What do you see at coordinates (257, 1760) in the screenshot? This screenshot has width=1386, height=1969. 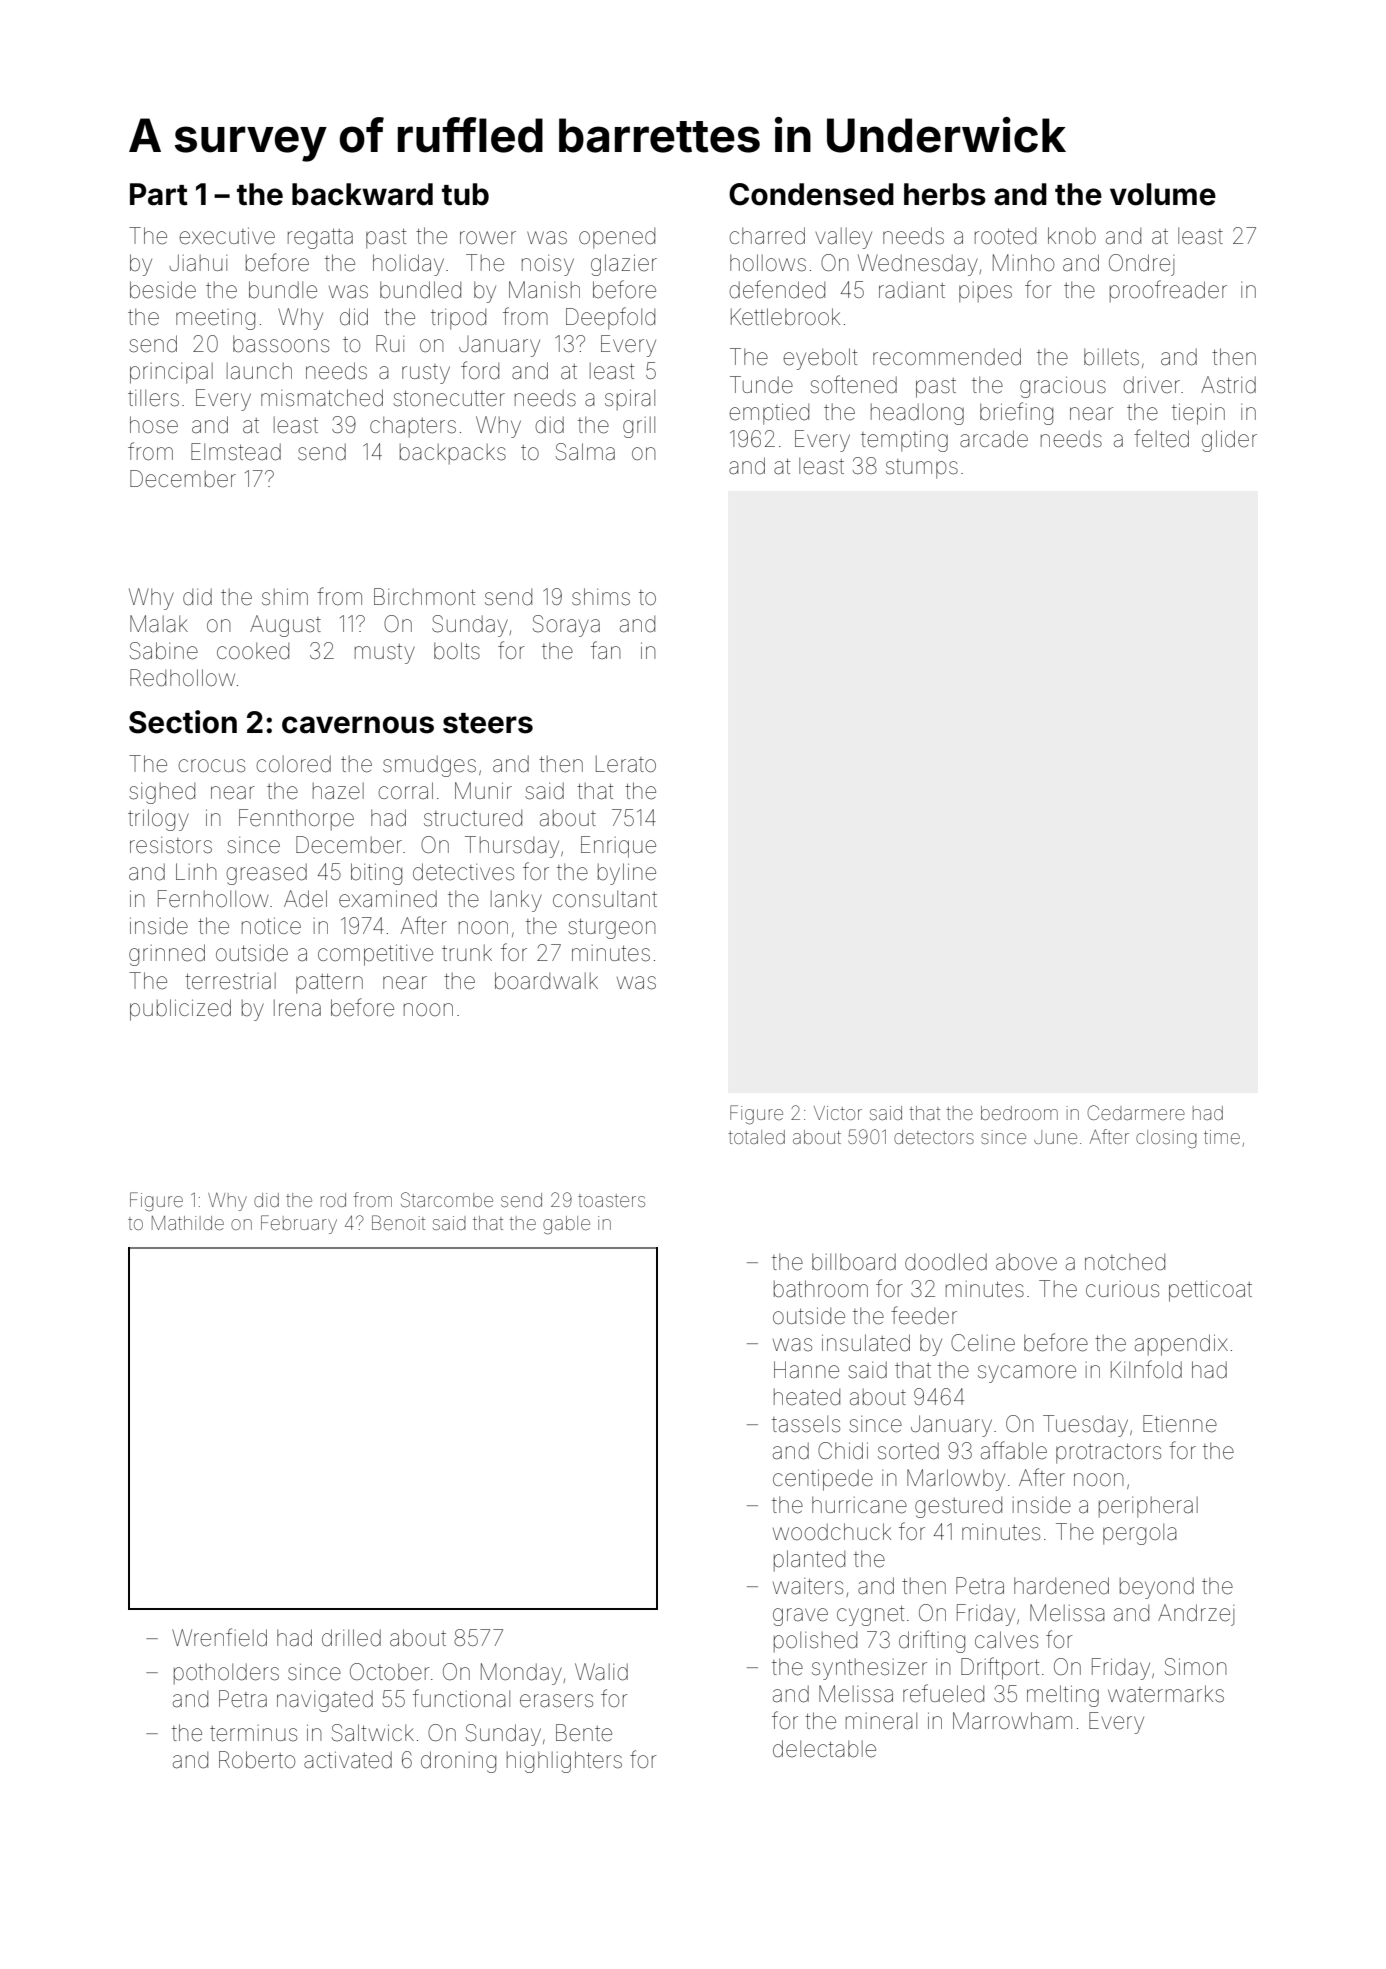 I see `Roberto` at bounding box center [257, 1760].
